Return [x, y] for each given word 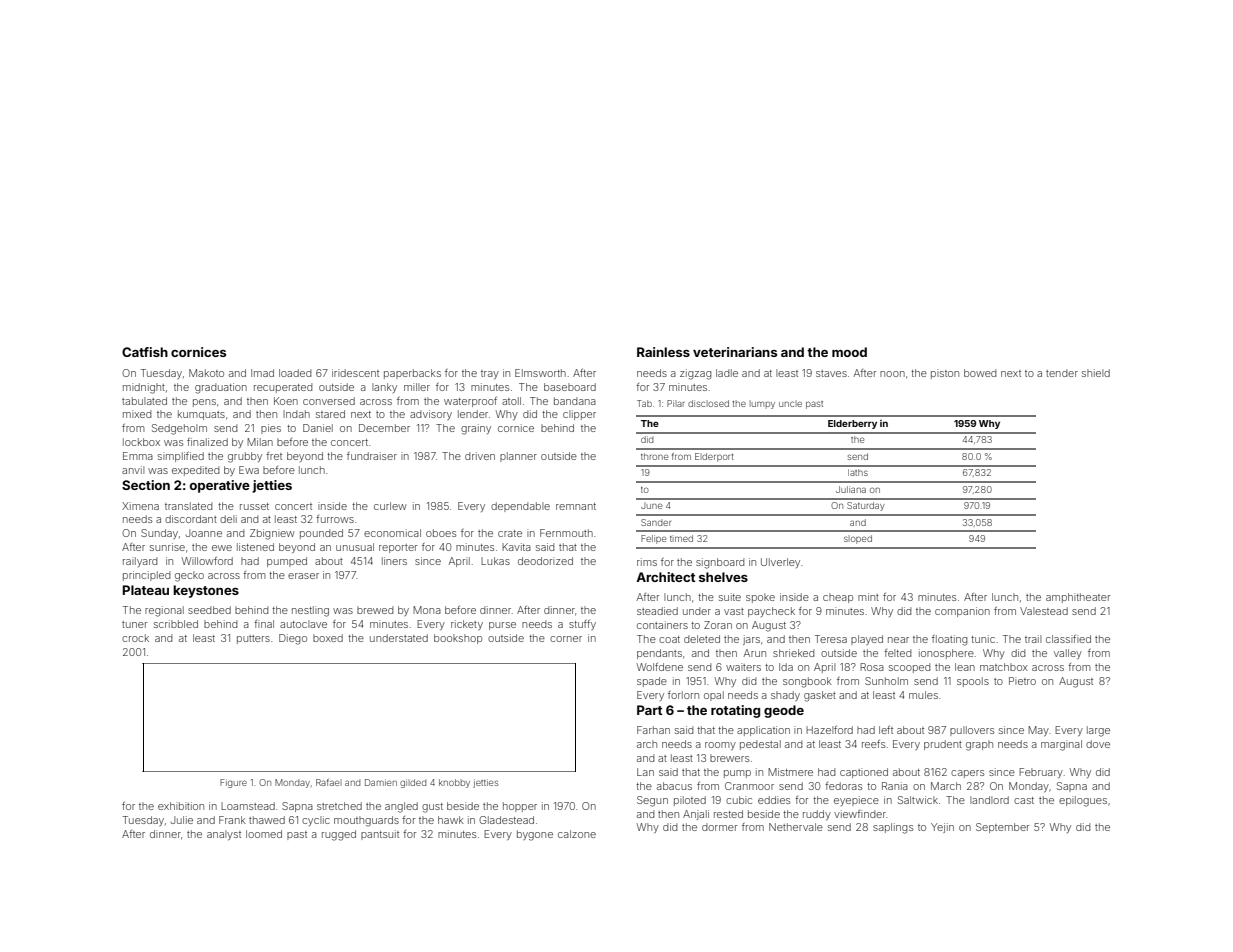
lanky [384, 388]
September [1002, 828]
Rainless [663, 352]
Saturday [866, 506]
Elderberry [852, 424]
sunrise [167, 547]
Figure [233, 783]
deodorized [545, 561]
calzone [577, 834]
